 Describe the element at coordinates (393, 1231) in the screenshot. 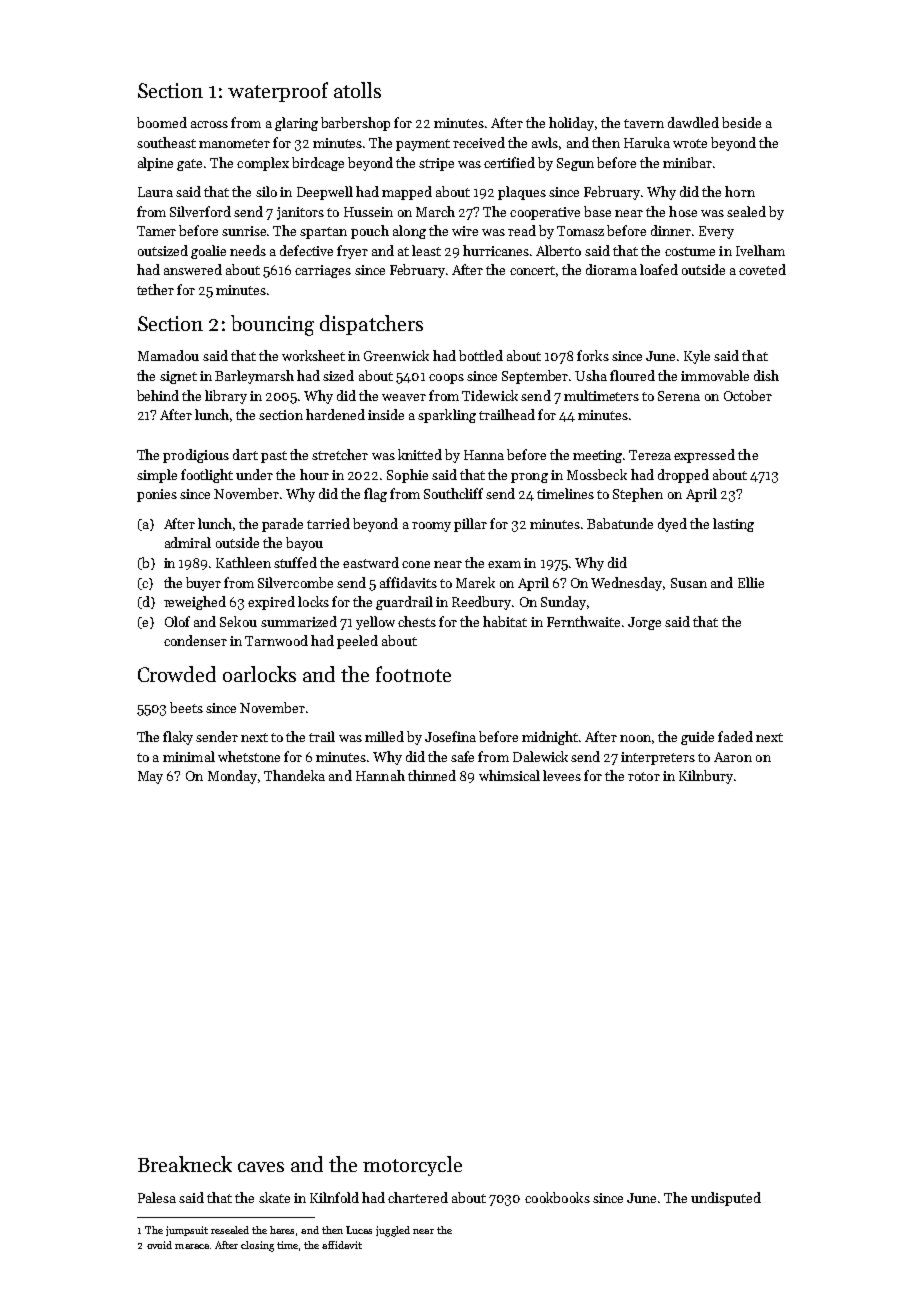

I see `juggled` at that location.
